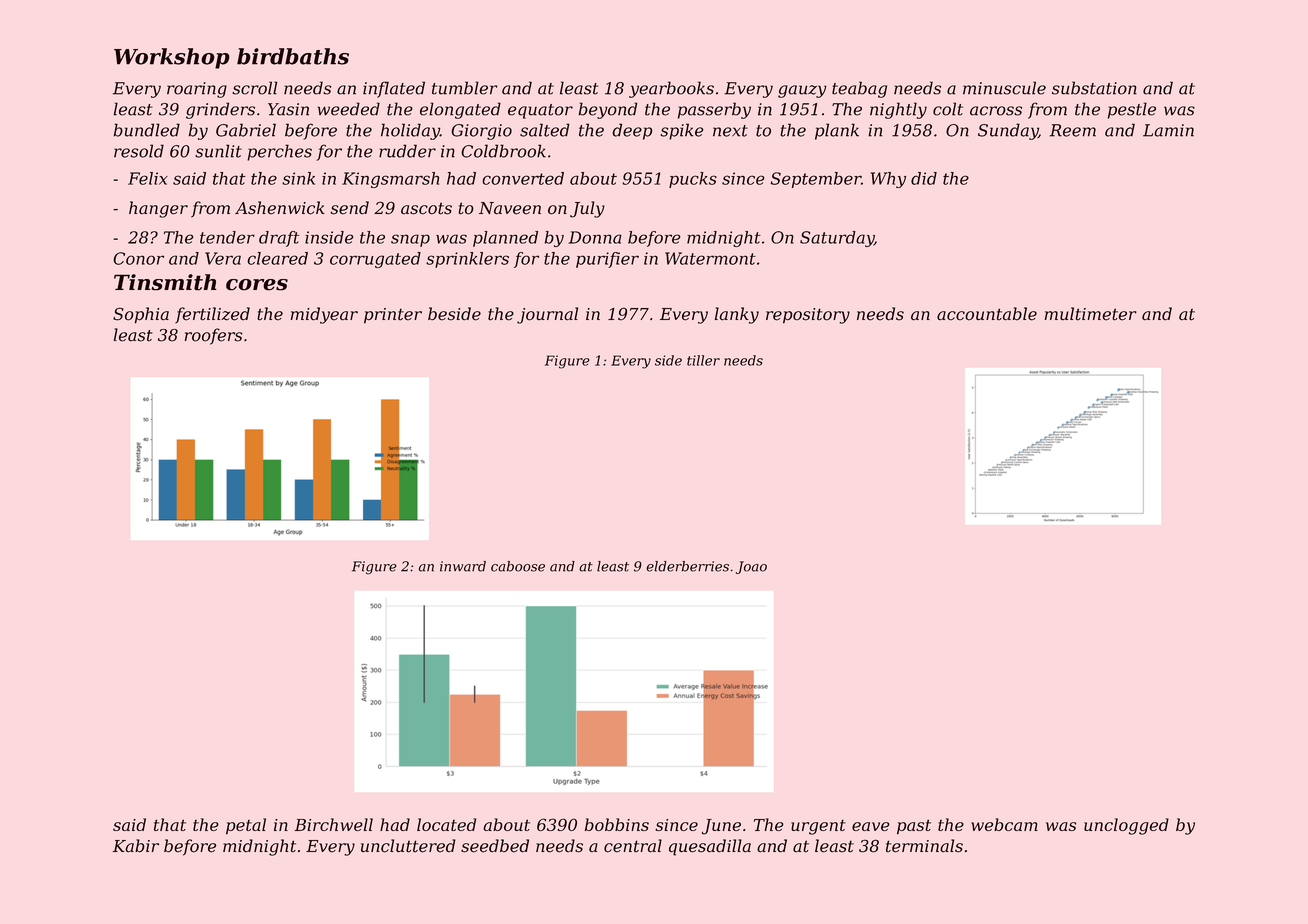  Describe the element at coordinates (1168, 130) in the screenshot. I see `Lamin` at that location.
